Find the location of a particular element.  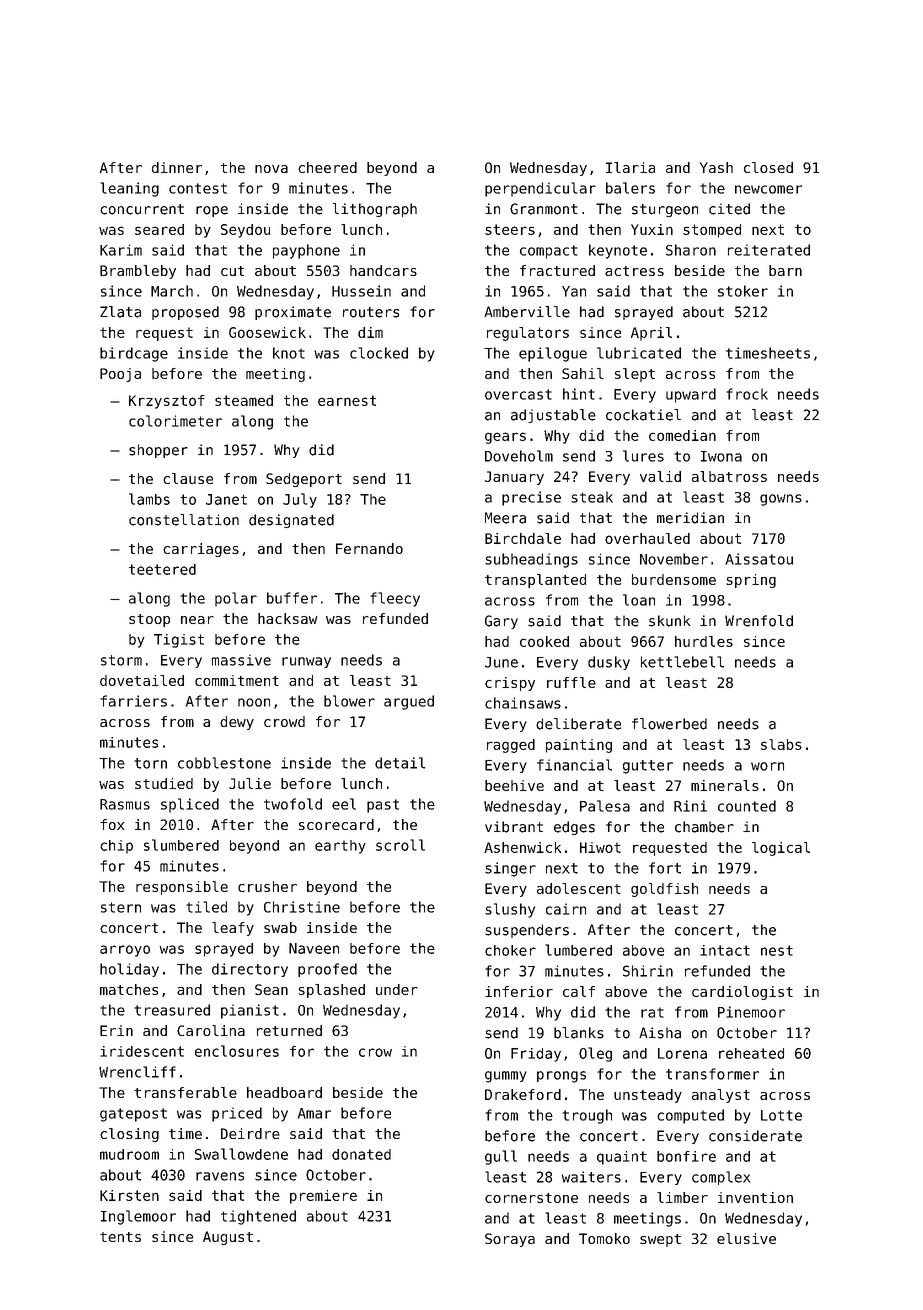

arroyo is located at coordinates (125, 951).
